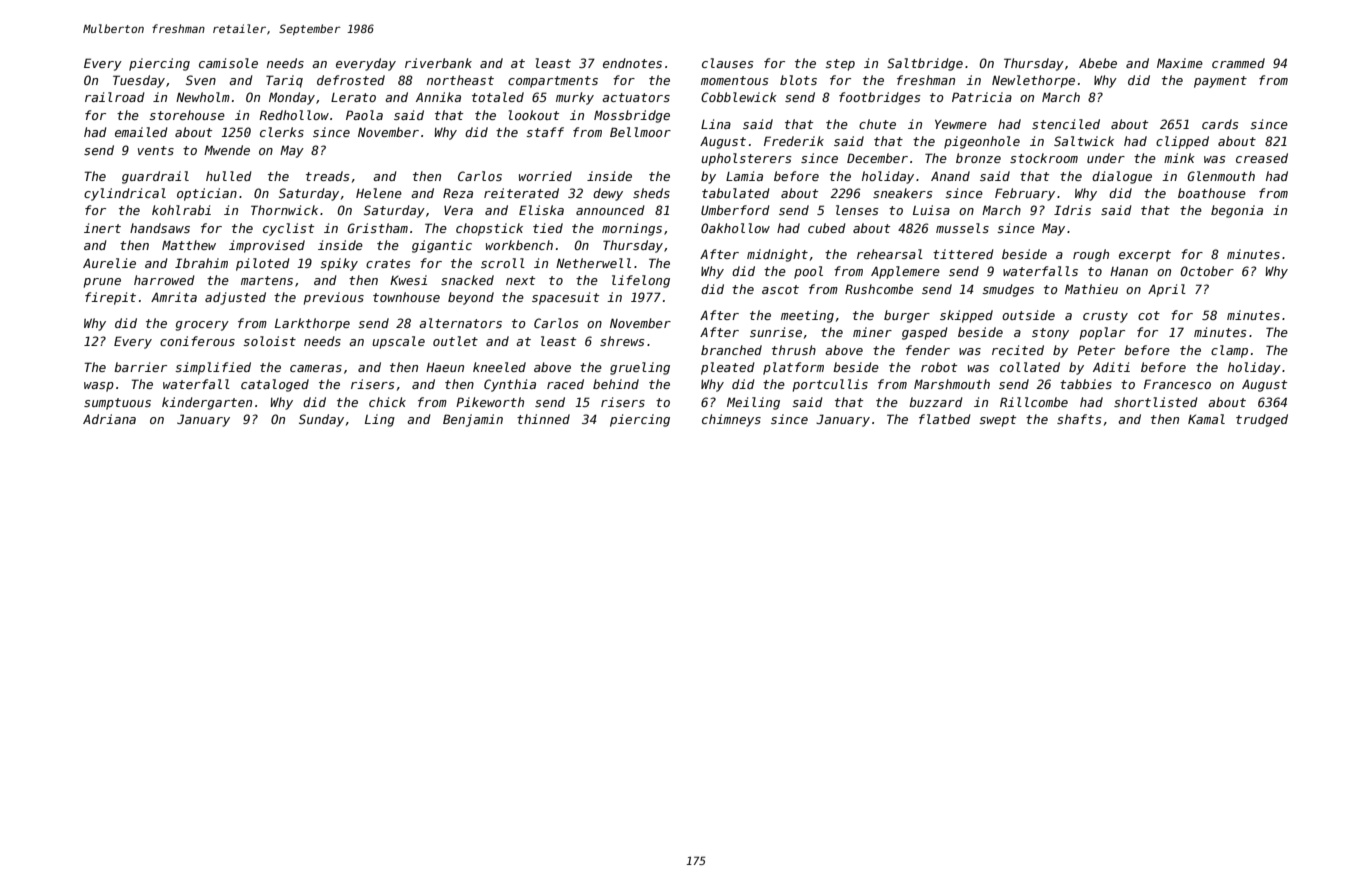 This document has height=887, width=1372. What do you see at coordinates (125, 194) in the document?
I see `cylindrical` at bounding box center [125, 194].
